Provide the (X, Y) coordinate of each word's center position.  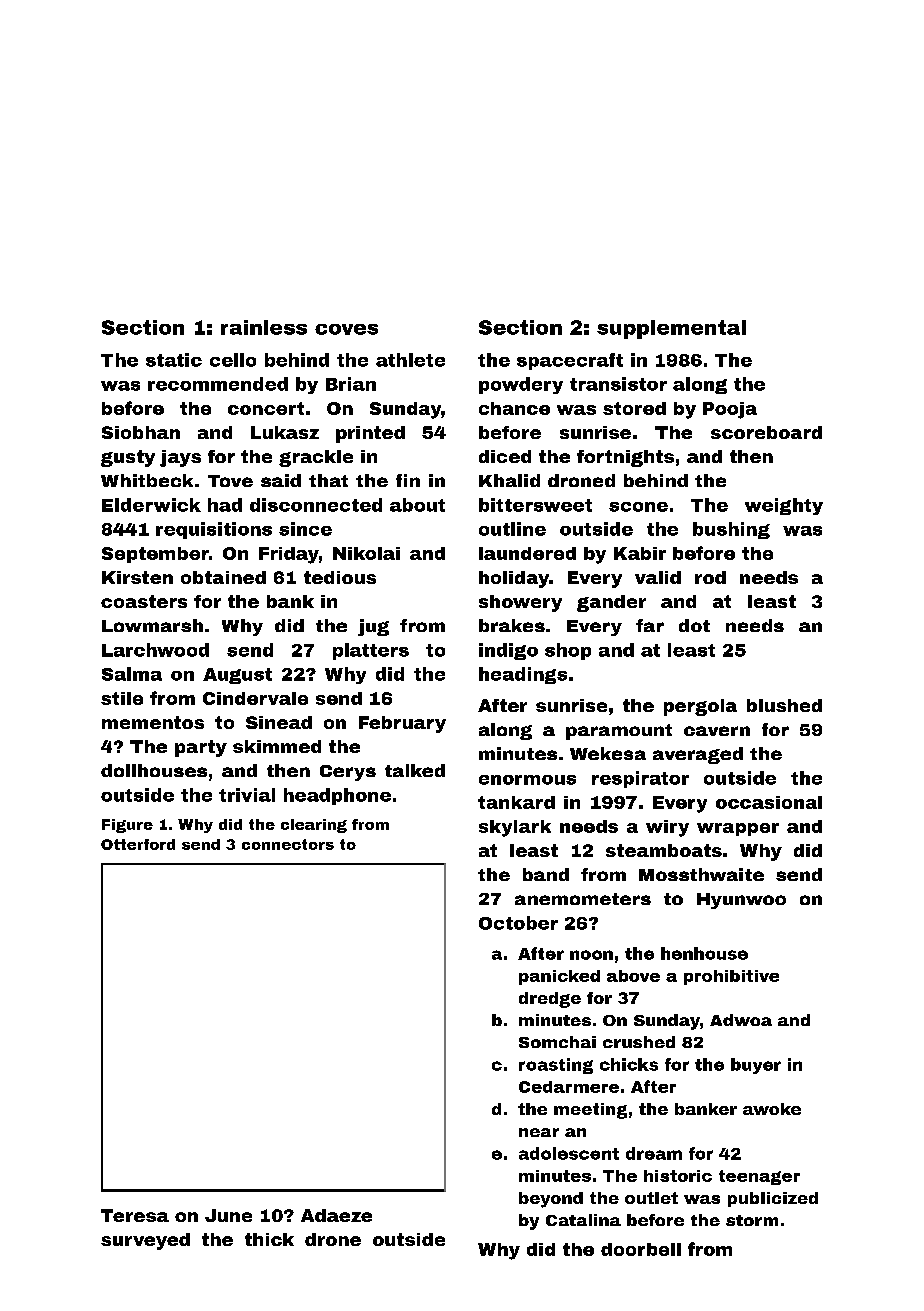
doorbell (641, 1249)
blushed (784, 705)
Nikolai (366, 553)
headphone (337, 796)
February (402, 724)
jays (180, 458)
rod (710, 577)
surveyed (145, 1241)
